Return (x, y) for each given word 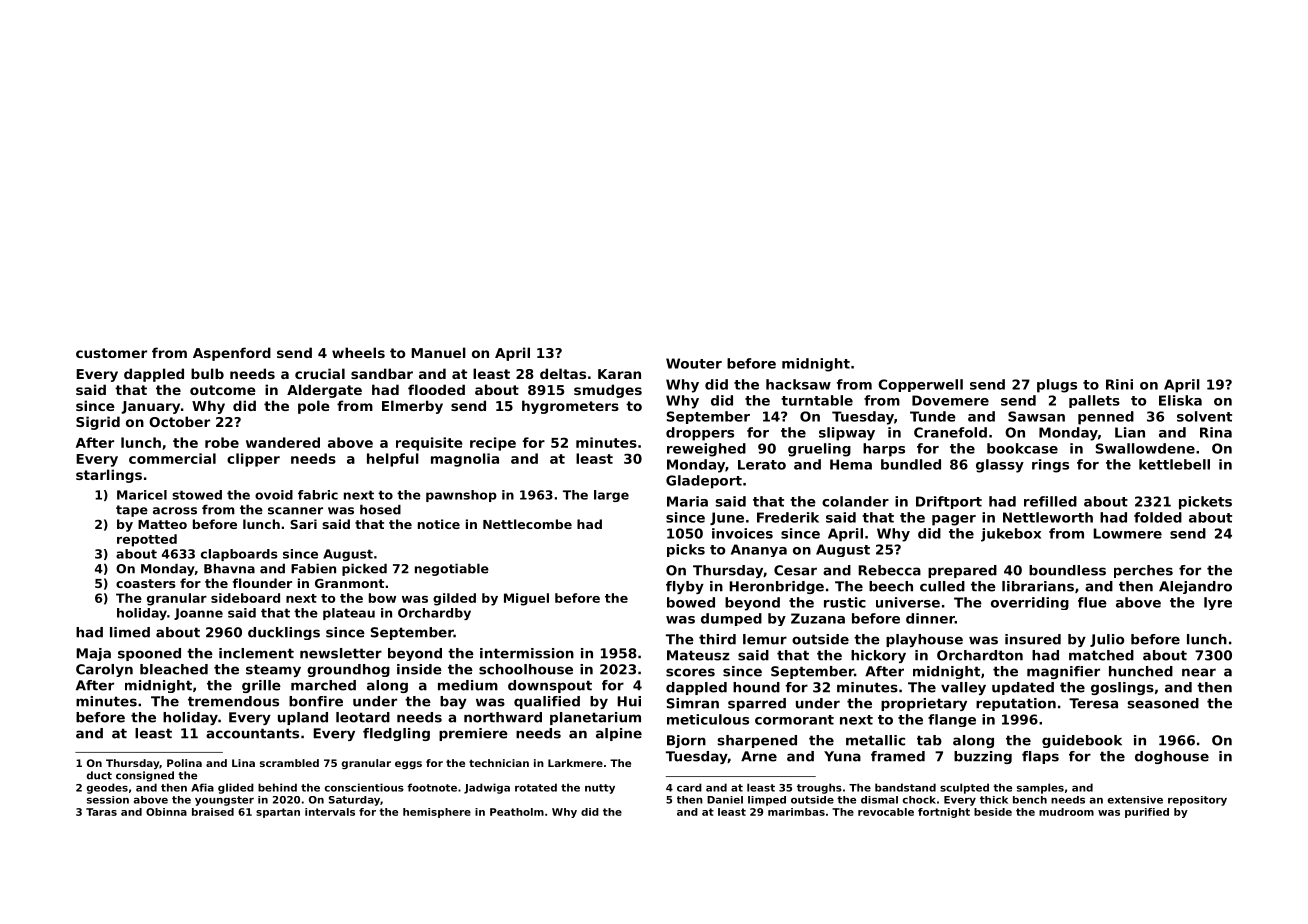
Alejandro (1195, 587)
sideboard (245, 598)
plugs (1057, 386)
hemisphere (437, 813)
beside (993, 812)
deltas (563, 373)
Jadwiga (487, 788)
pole (314, 407)
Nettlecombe (527, 524)
